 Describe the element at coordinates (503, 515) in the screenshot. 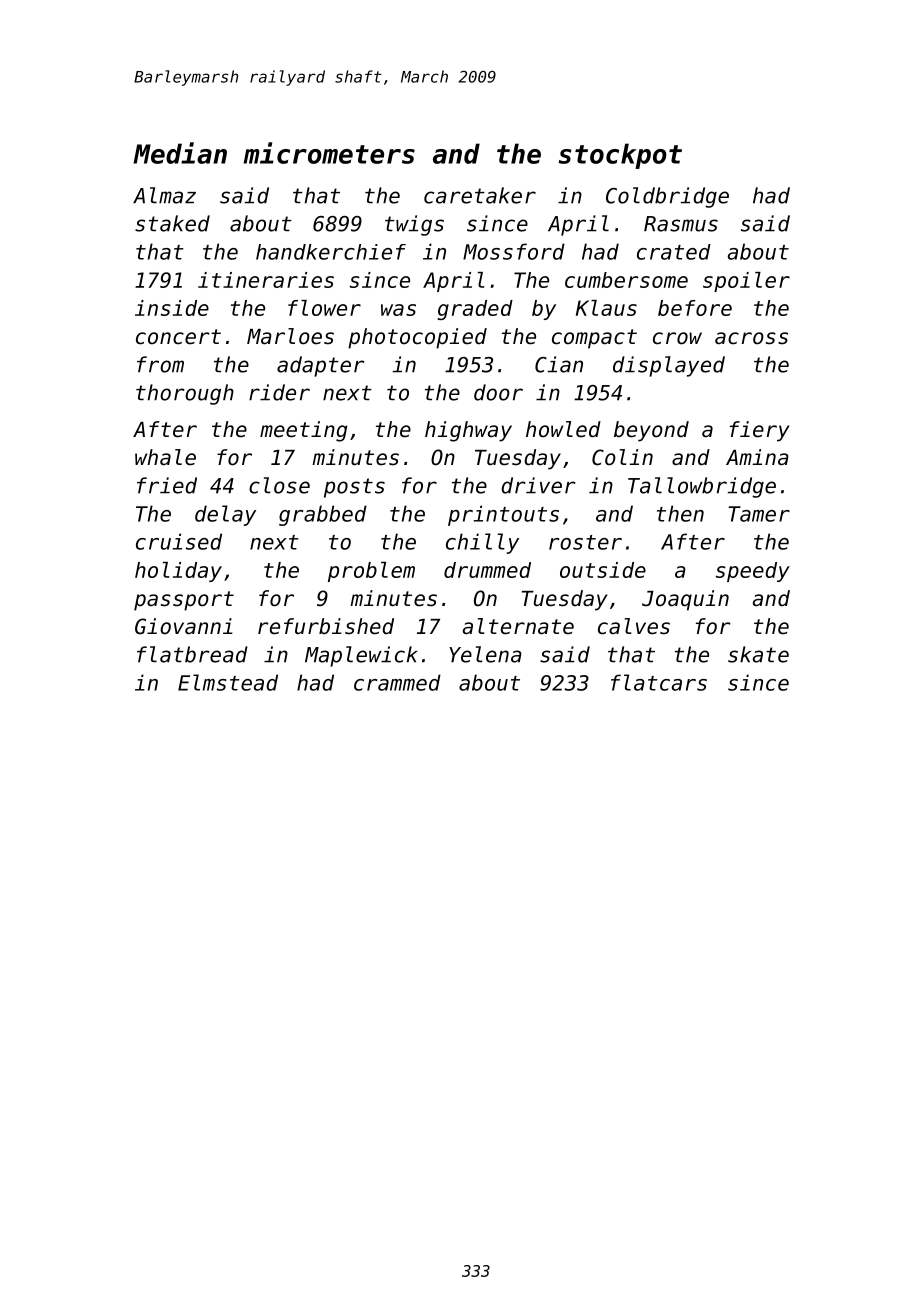

I see `printouts` at that location.
